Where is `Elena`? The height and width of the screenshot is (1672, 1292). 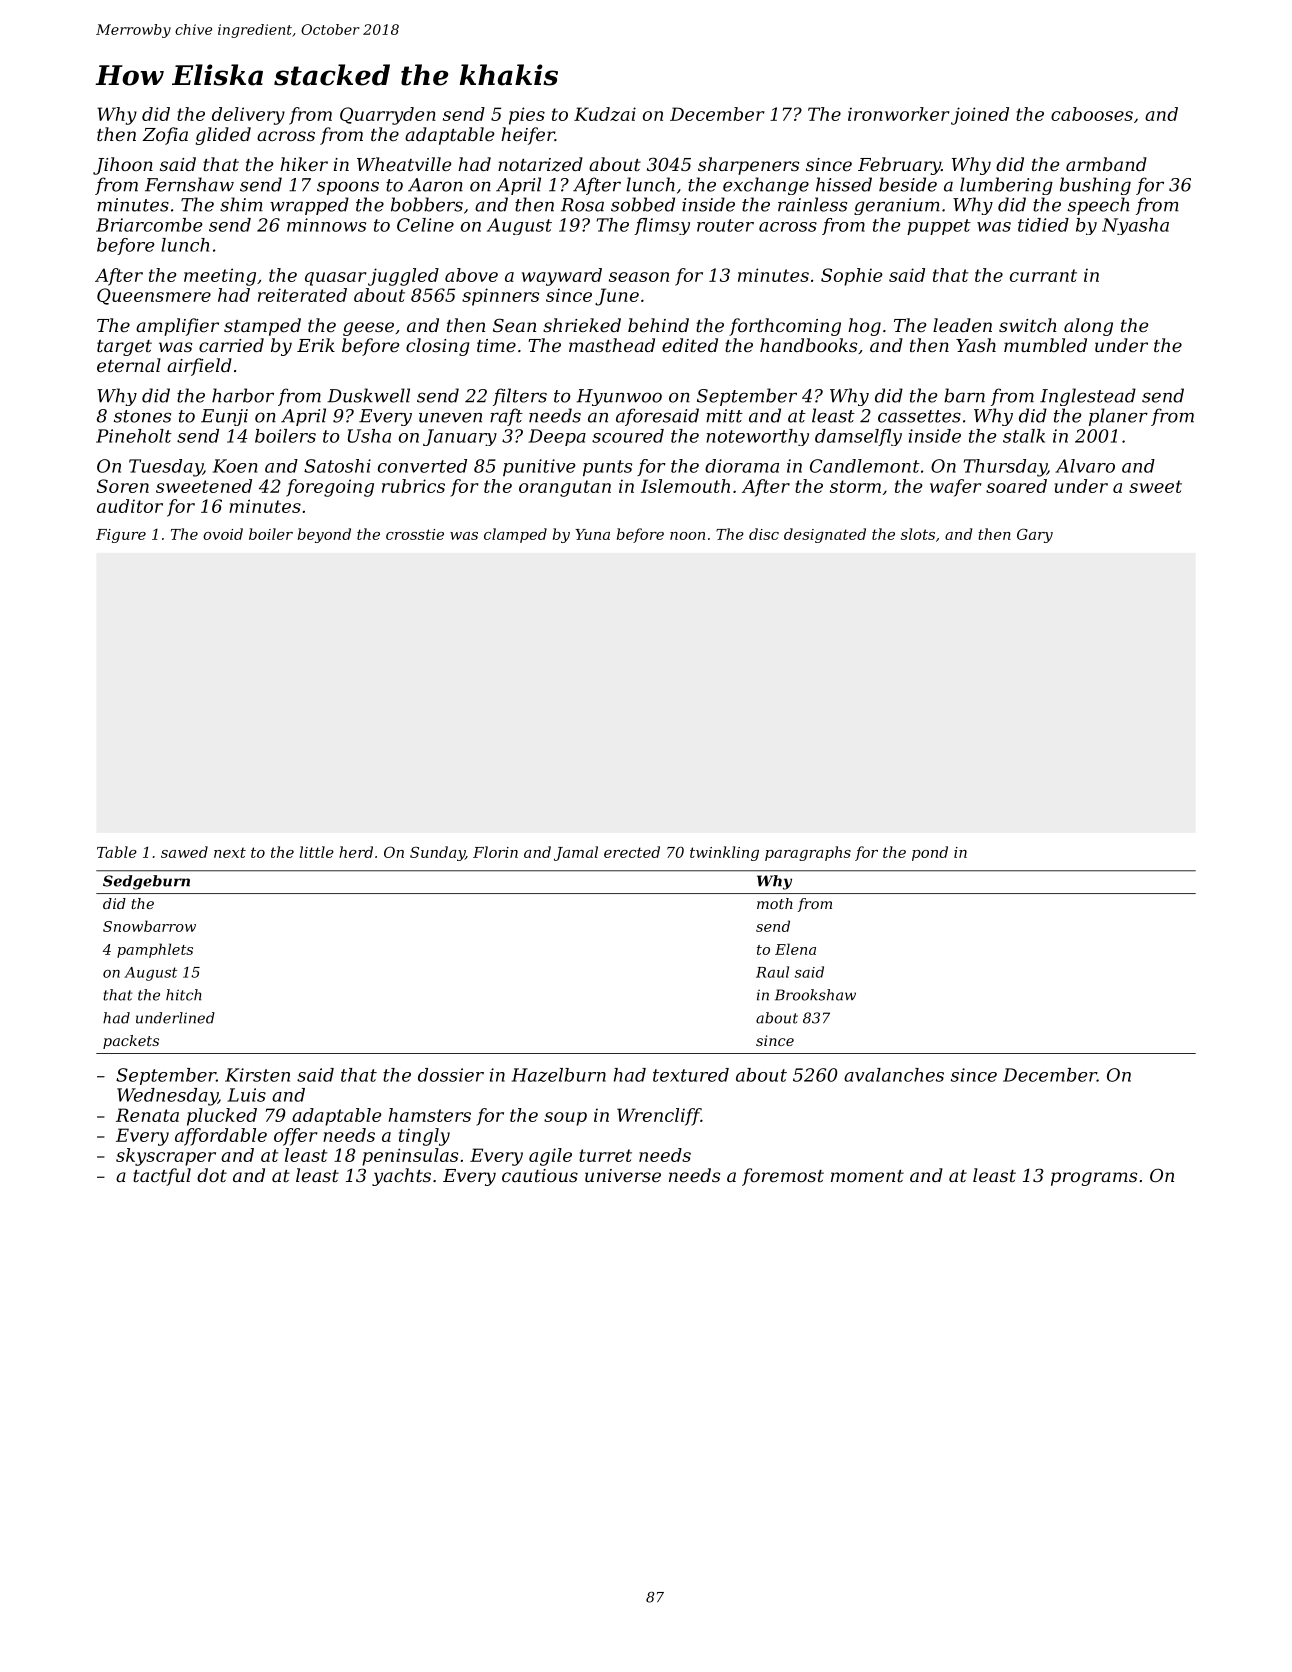
Elena is located at coordinates (795, 949).
